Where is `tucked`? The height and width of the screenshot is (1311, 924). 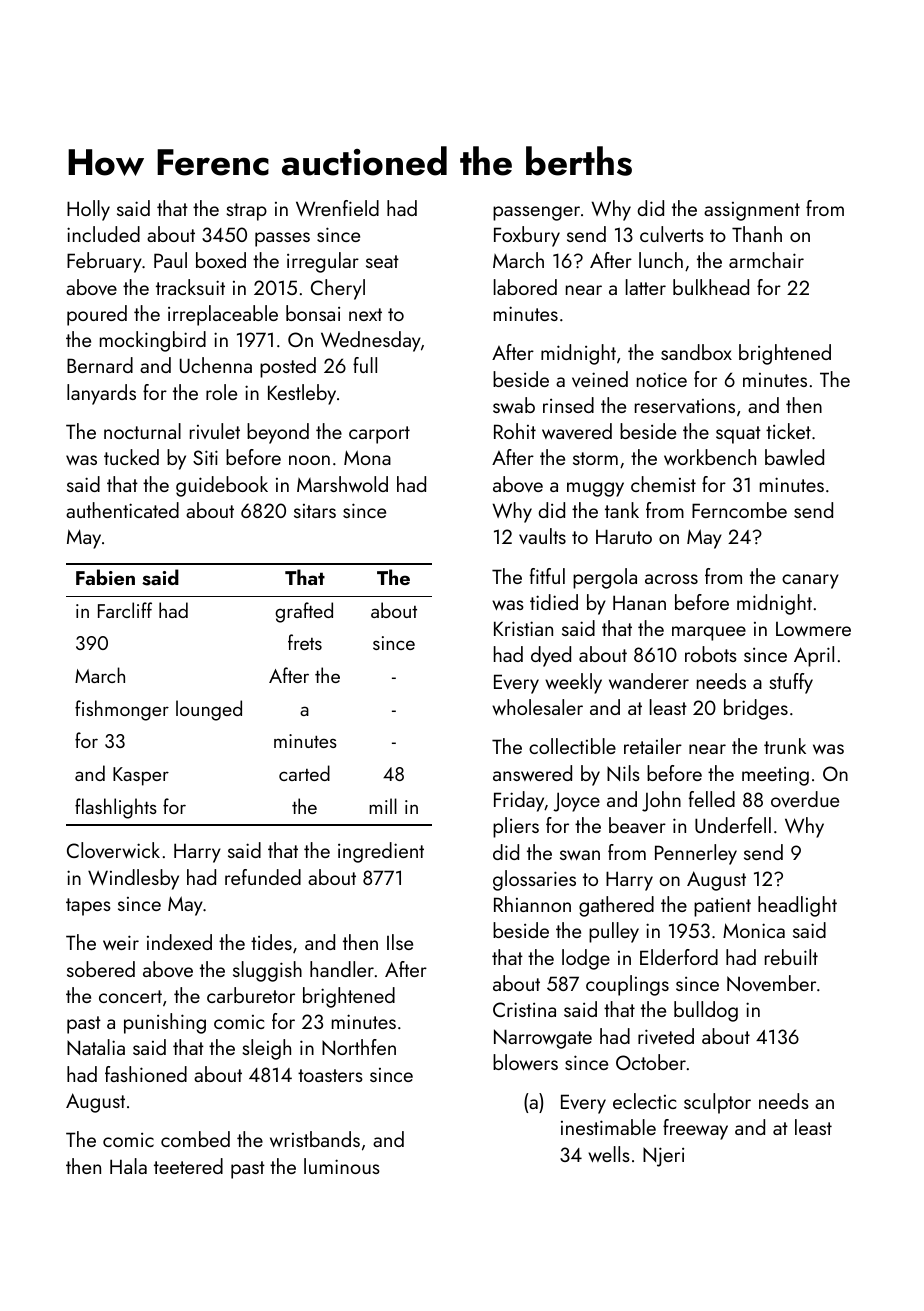 tucked is located at coordinates (131, 457).
